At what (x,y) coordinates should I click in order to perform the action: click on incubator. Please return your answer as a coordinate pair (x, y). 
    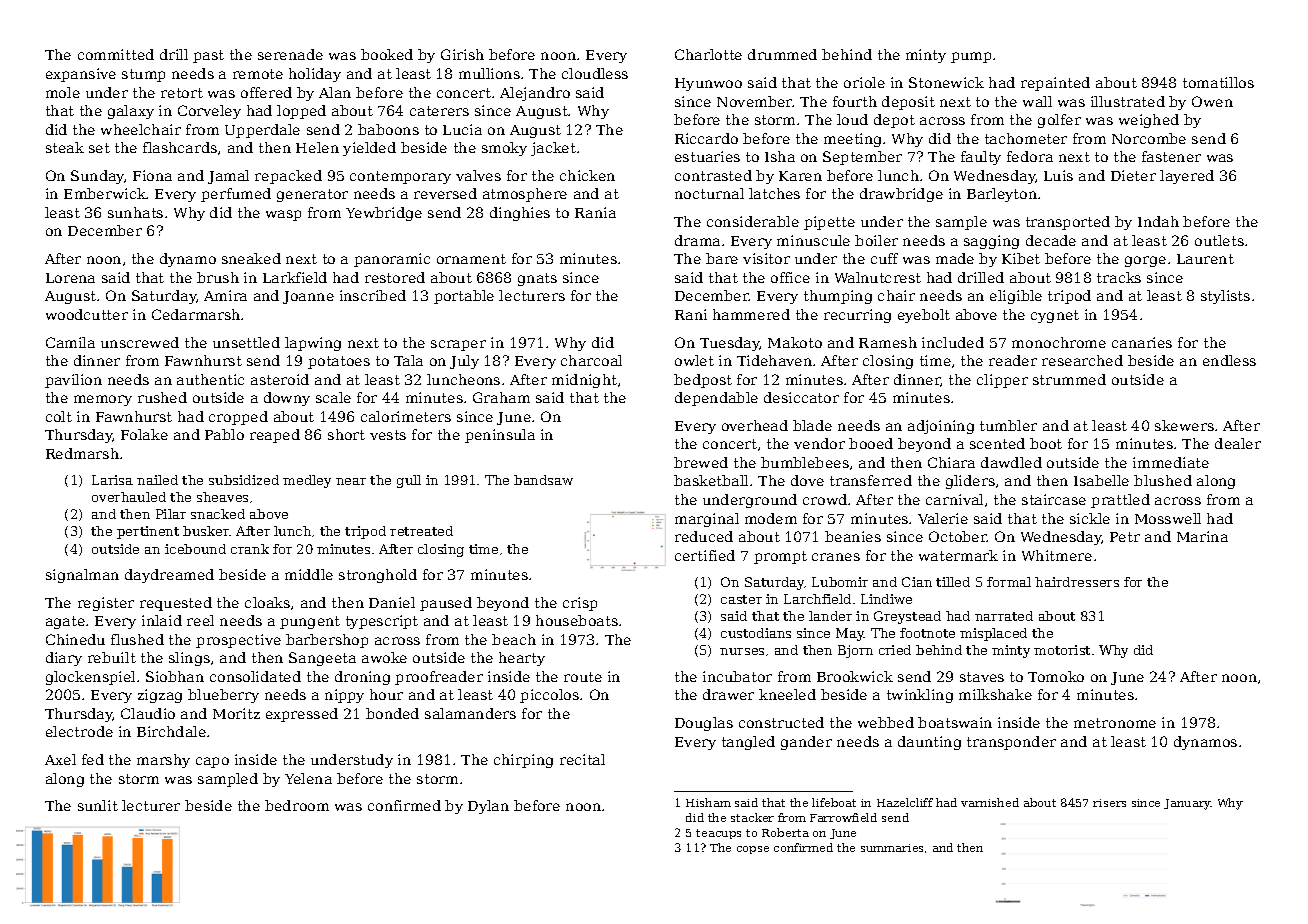
    Looking at the image, I should click on (737, 676).
